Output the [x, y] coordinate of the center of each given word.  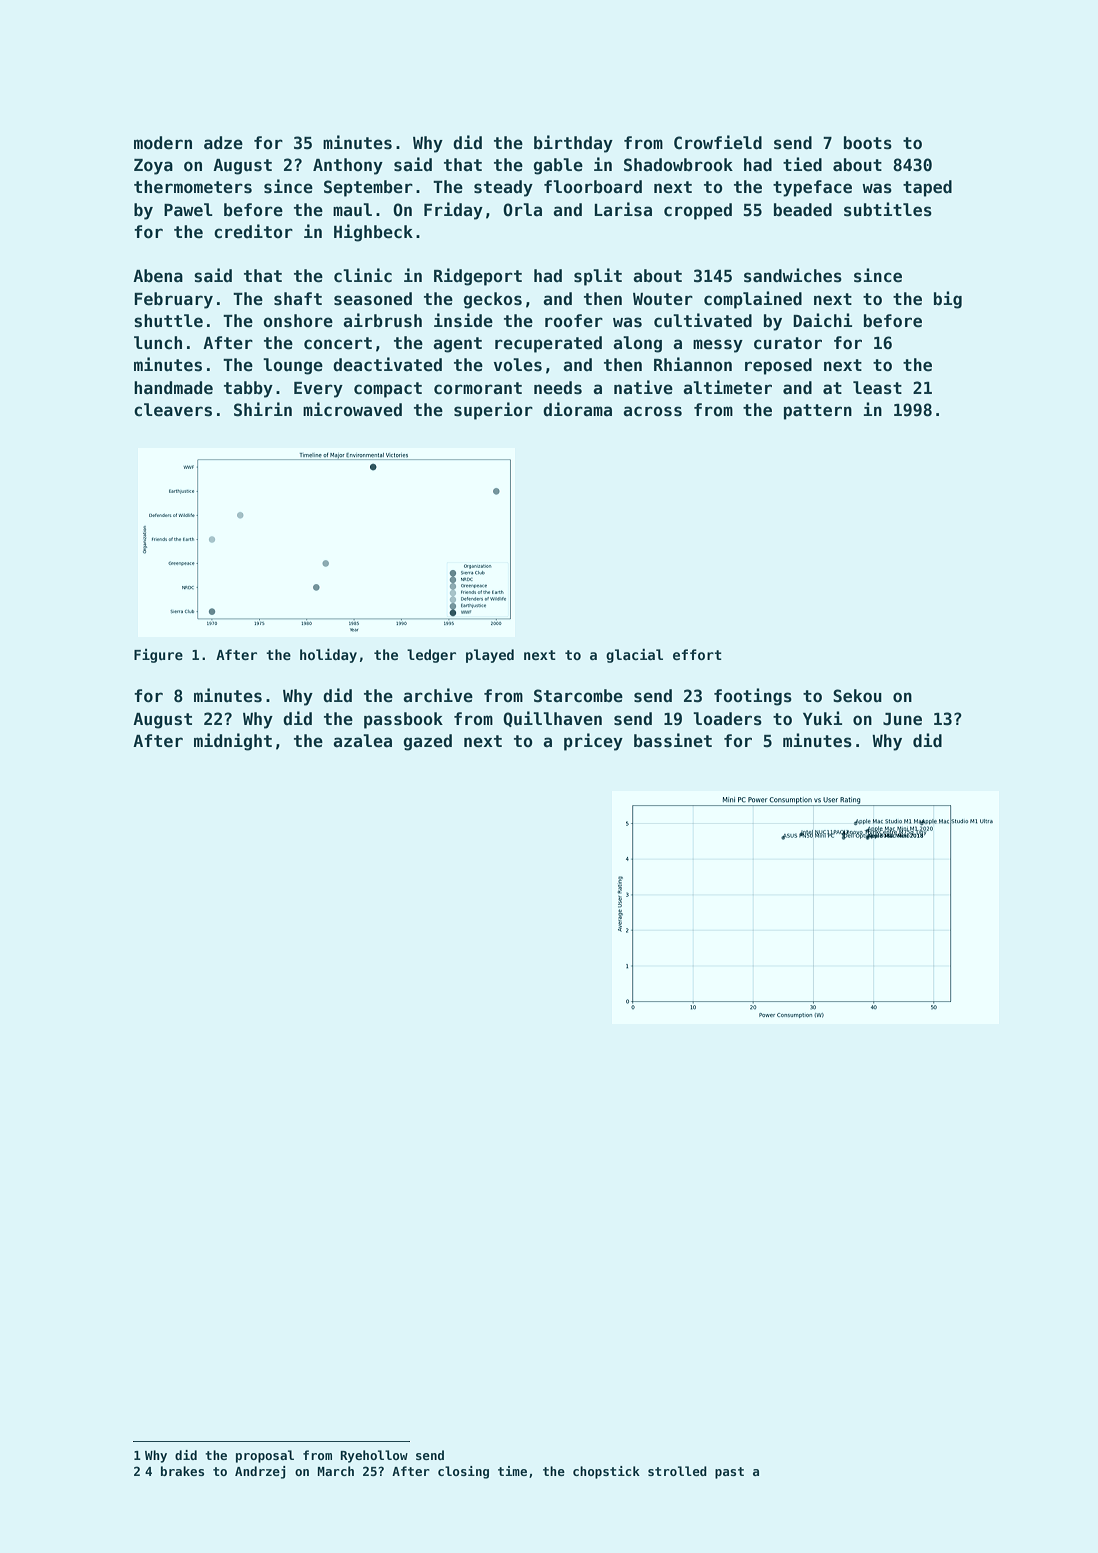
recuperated [548, 344]
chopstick [606, 1472]
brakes [182, 1471]
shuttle [168, 321]
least [877, 388]
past [729, 1473]
